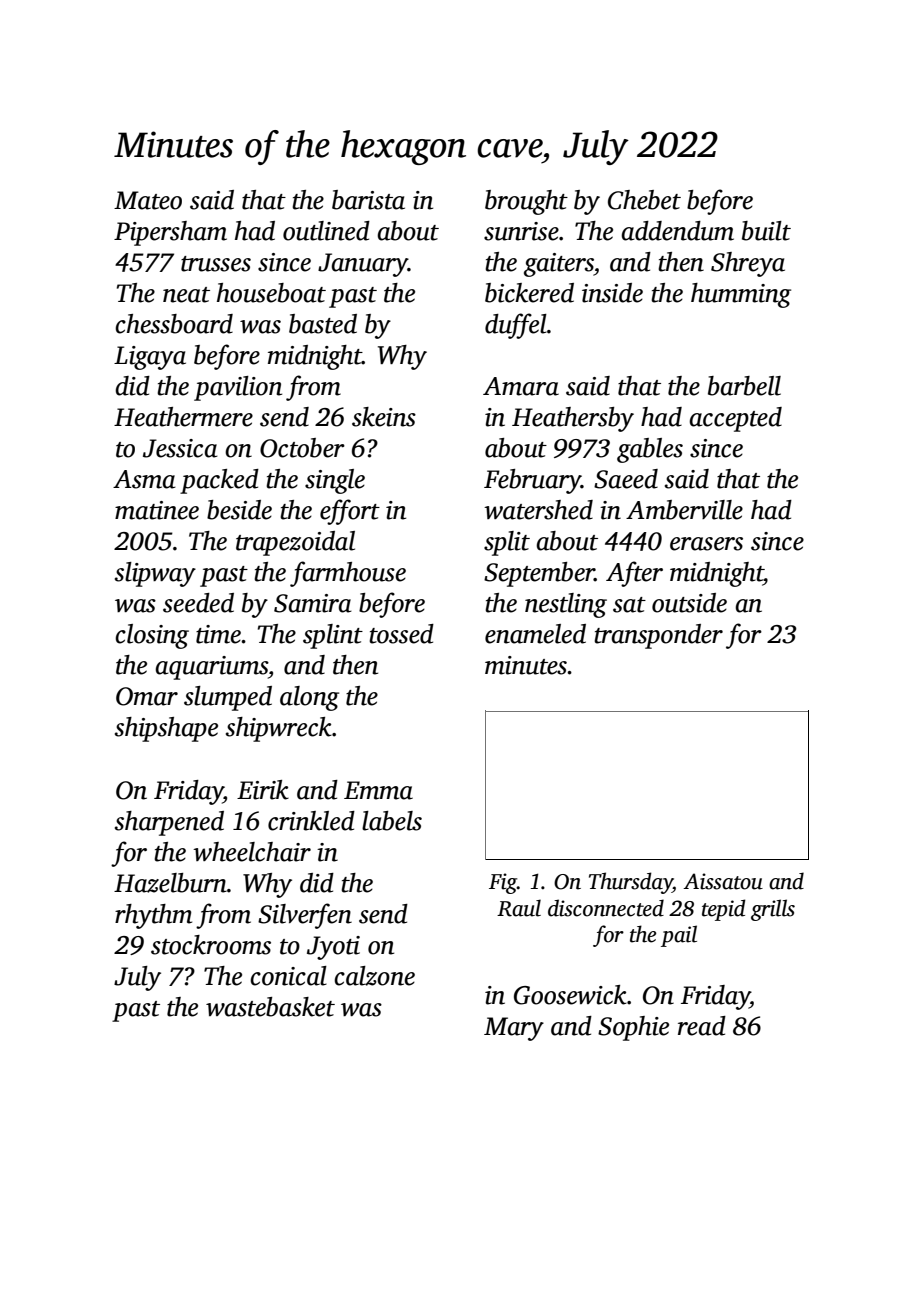 The height and width of the screenshot is (1311, 924). What do you see at coordinates (155, 574) in the screenshot?
I see `slipway` at bounding box center [155, 574].
